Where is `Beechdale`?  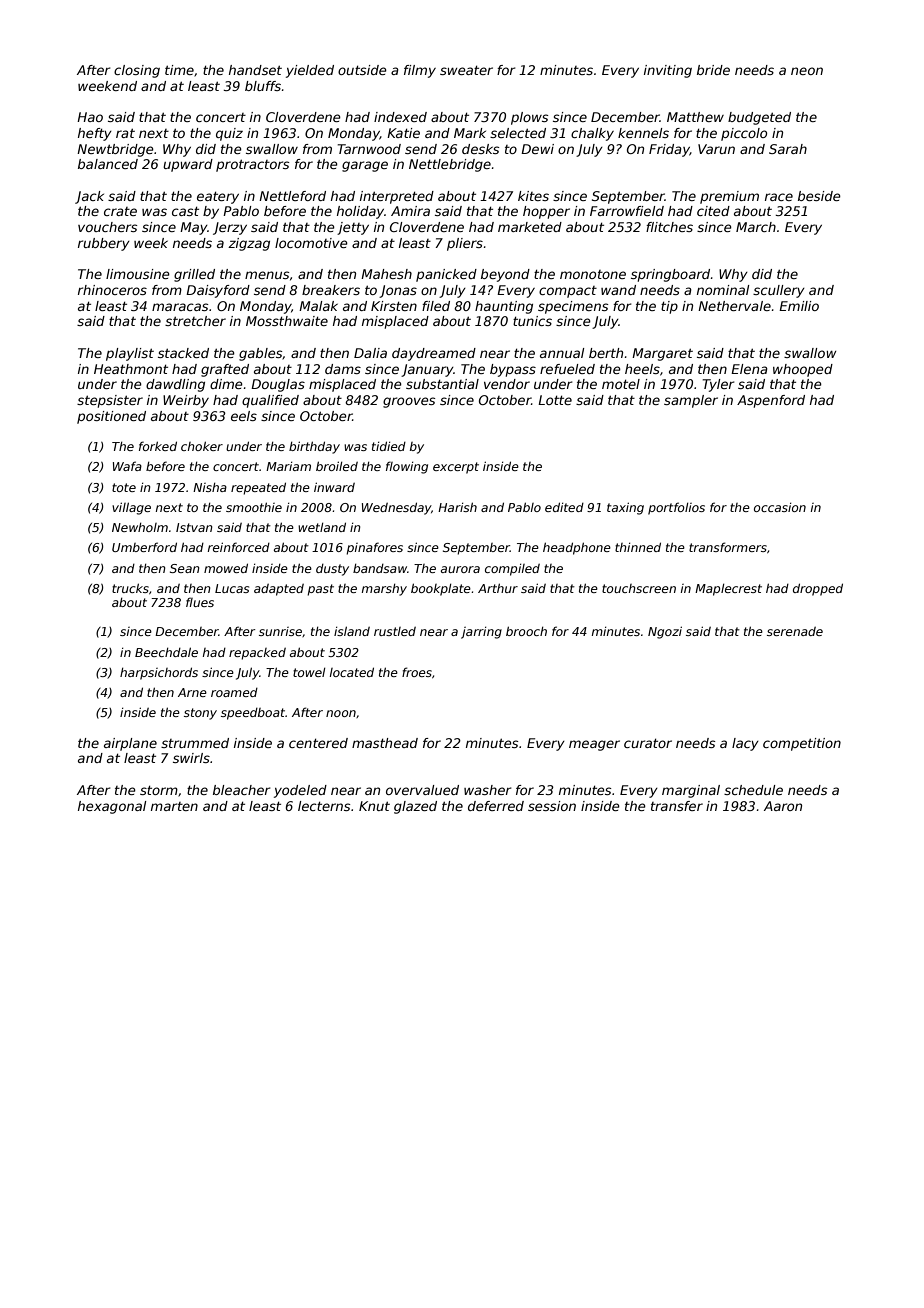 Beechdale is located at coordinates (166, 652).
